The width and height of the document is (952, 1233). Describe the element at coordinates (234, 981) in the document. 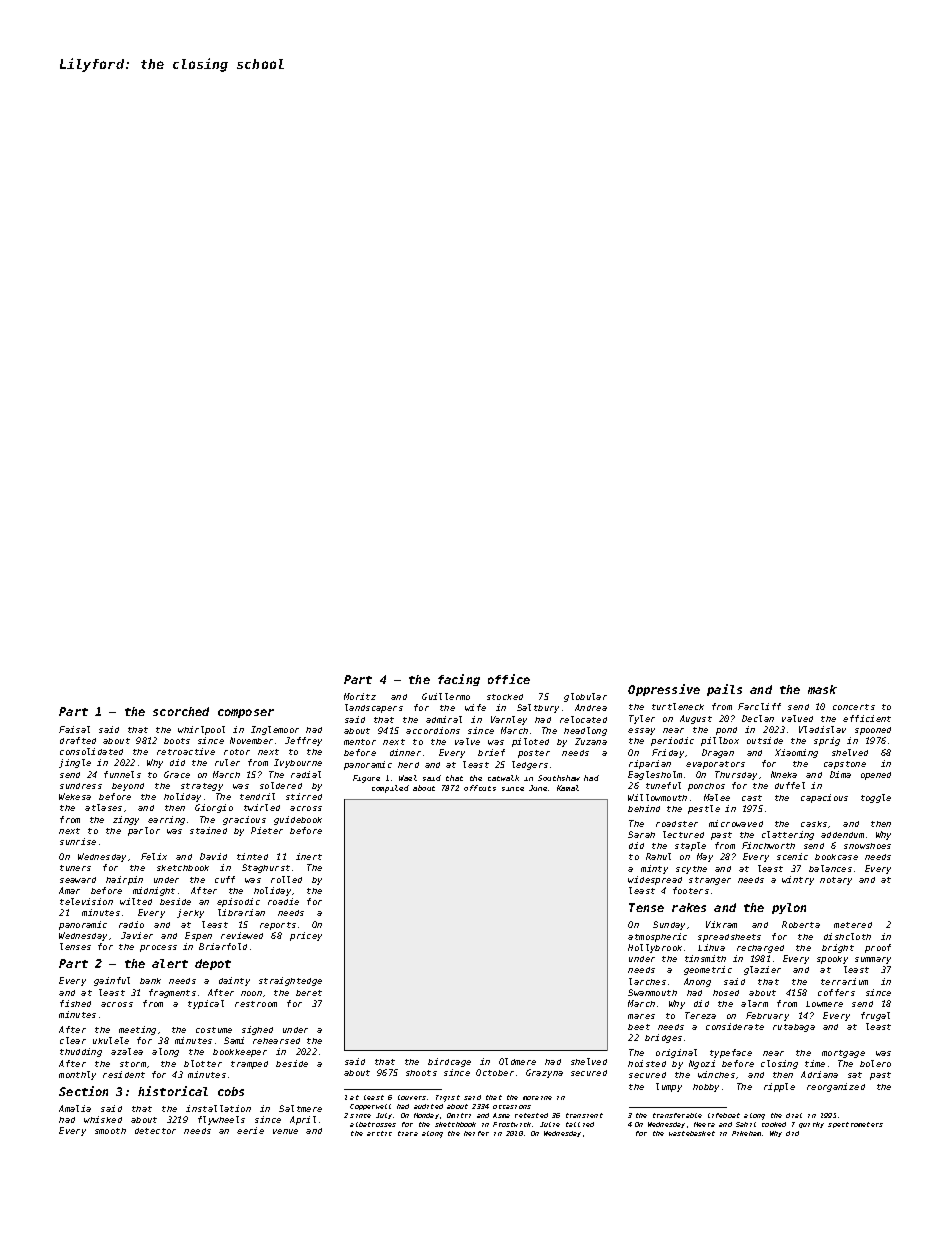

I see `dainty` at that location.
